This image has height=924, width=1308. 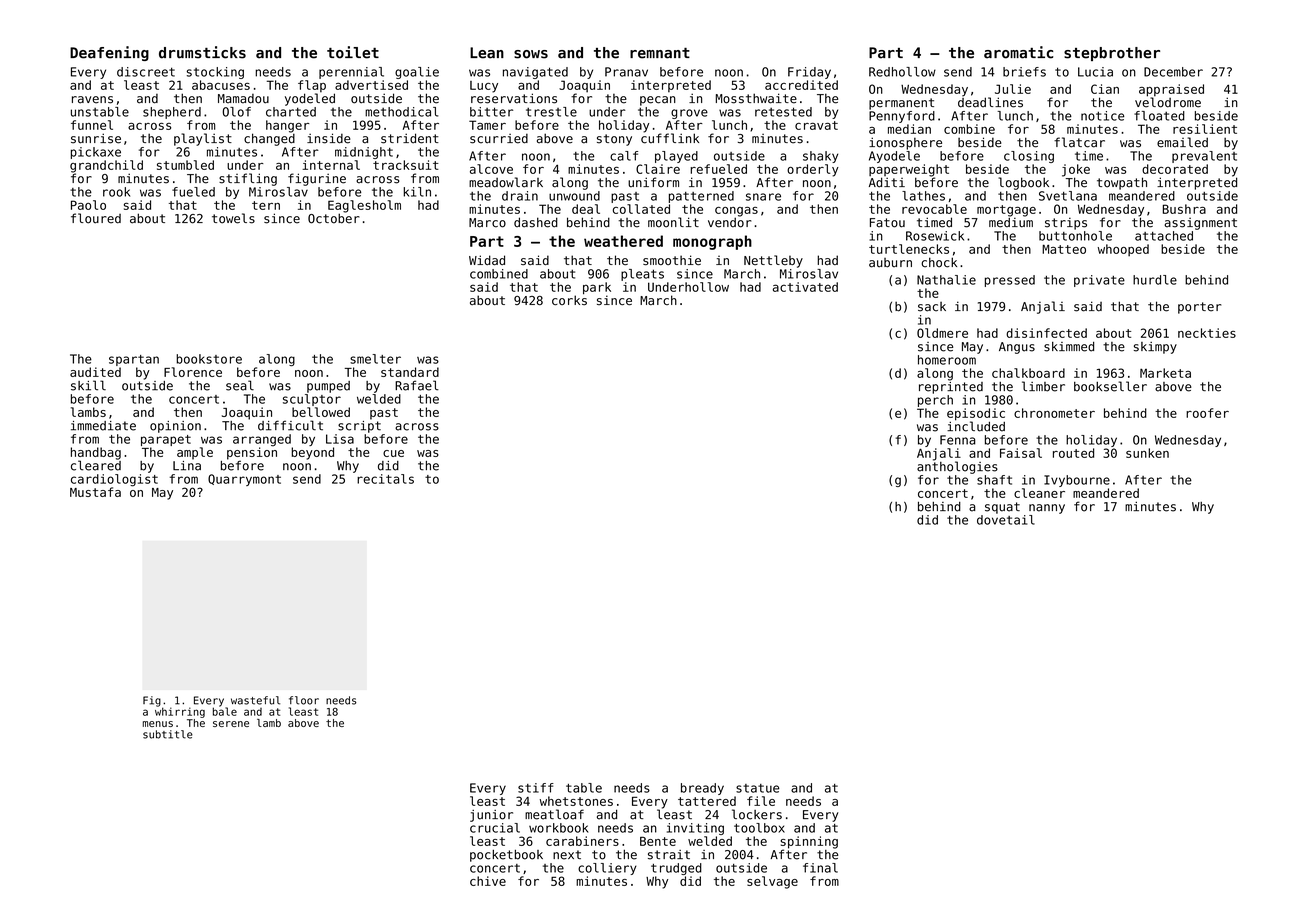 What do you see at coordinates (109, 53) in the image?
I see `Deafening` at bounding box center [109, 53].
